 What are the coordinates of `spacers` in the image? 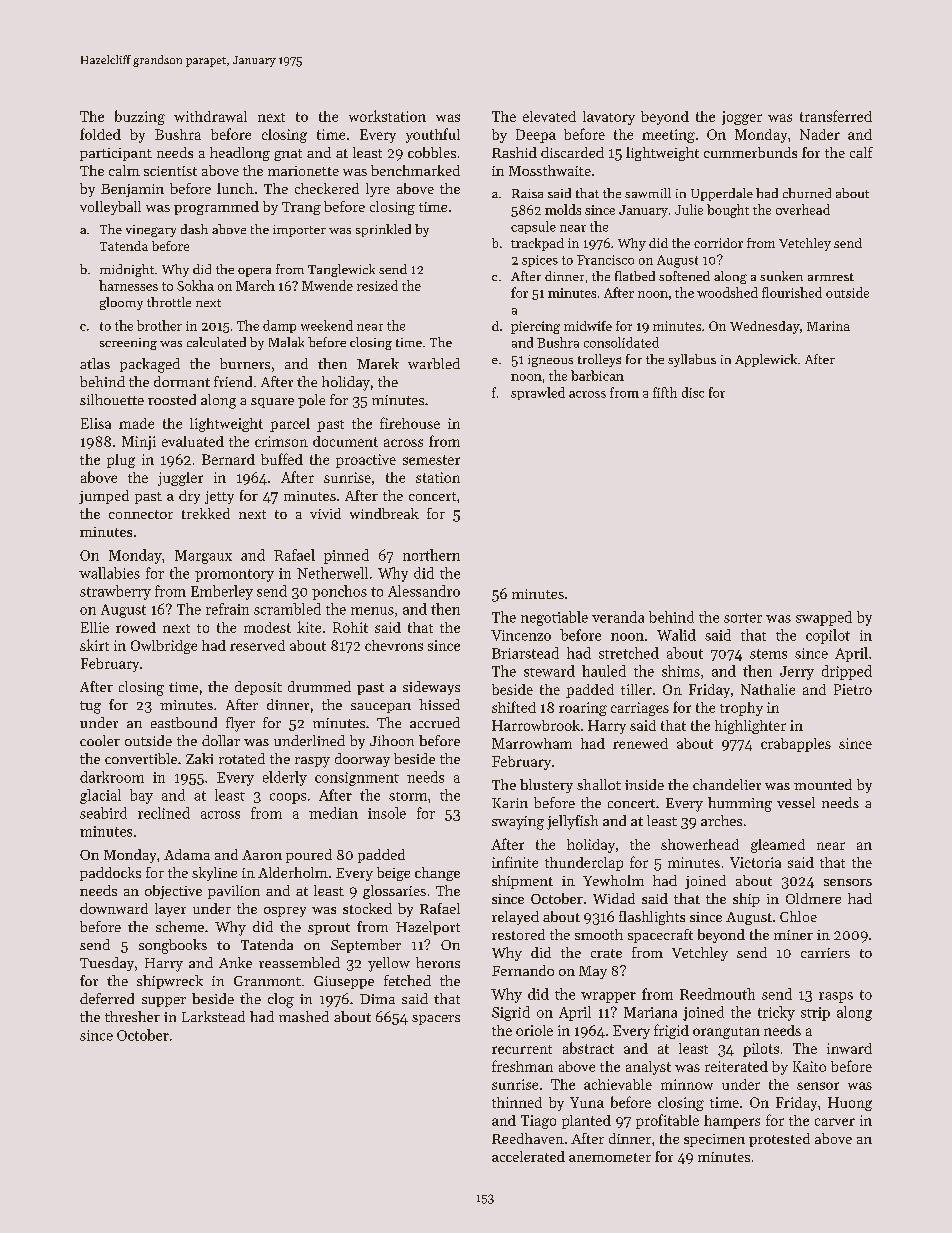 It's located at (436, 1020).
